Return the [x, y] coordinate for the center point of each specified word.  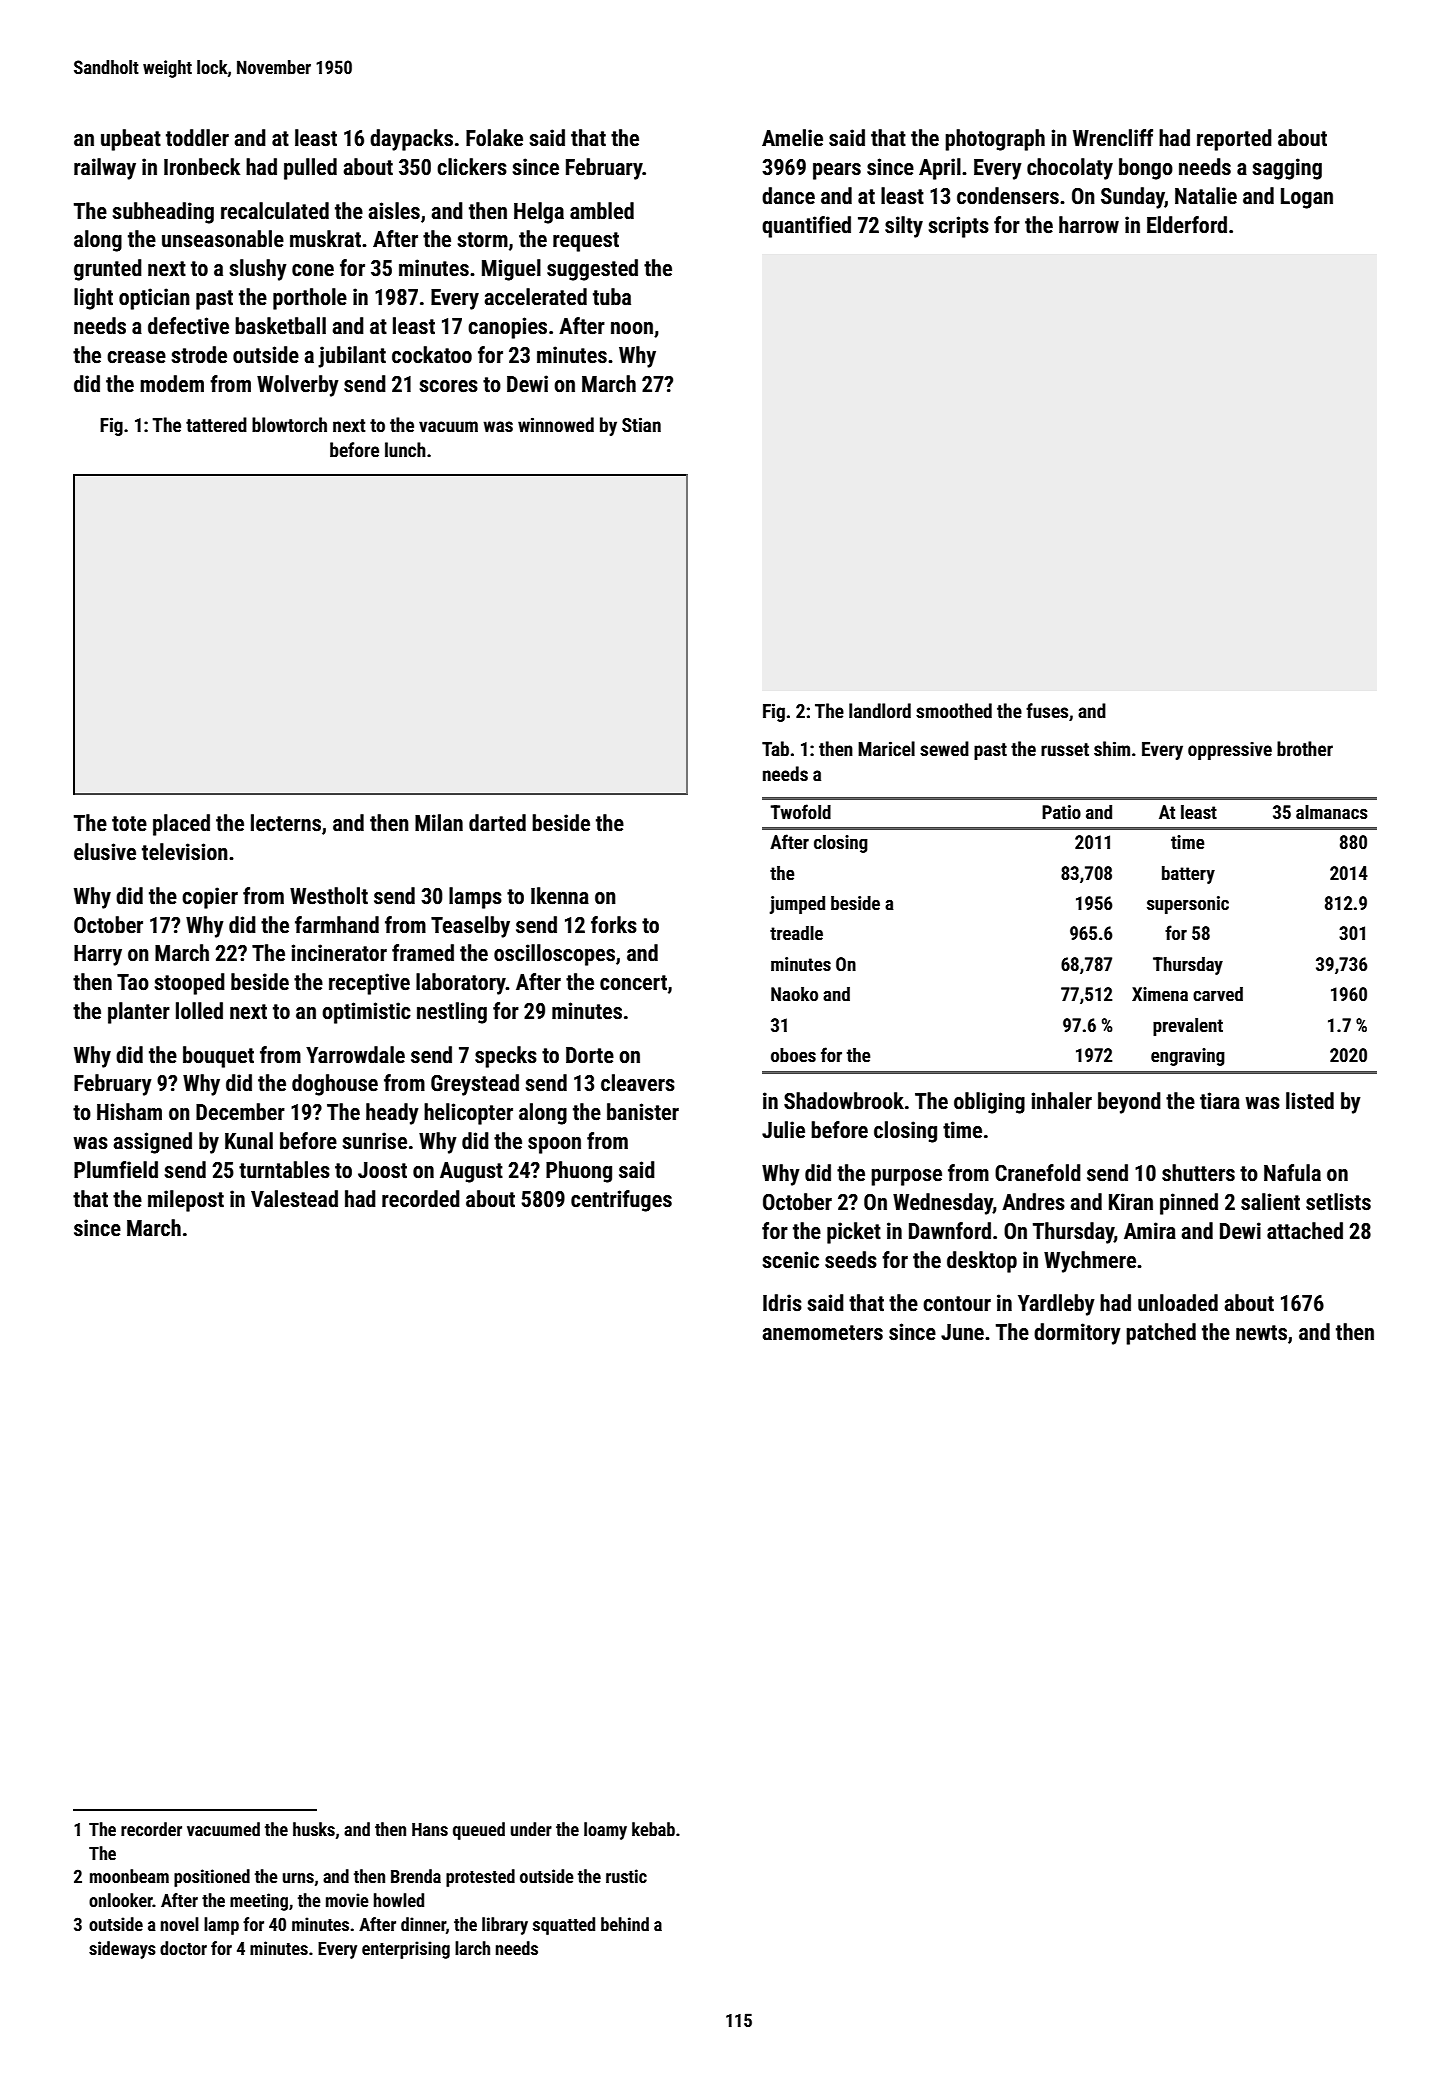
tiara [1220, 1101]
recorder [151, 1829]
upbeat [131, 140]
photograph [995, 140]
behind [625, 1924]
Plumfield [116, 1170]
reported [1234, 140]
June [962, 1332]
